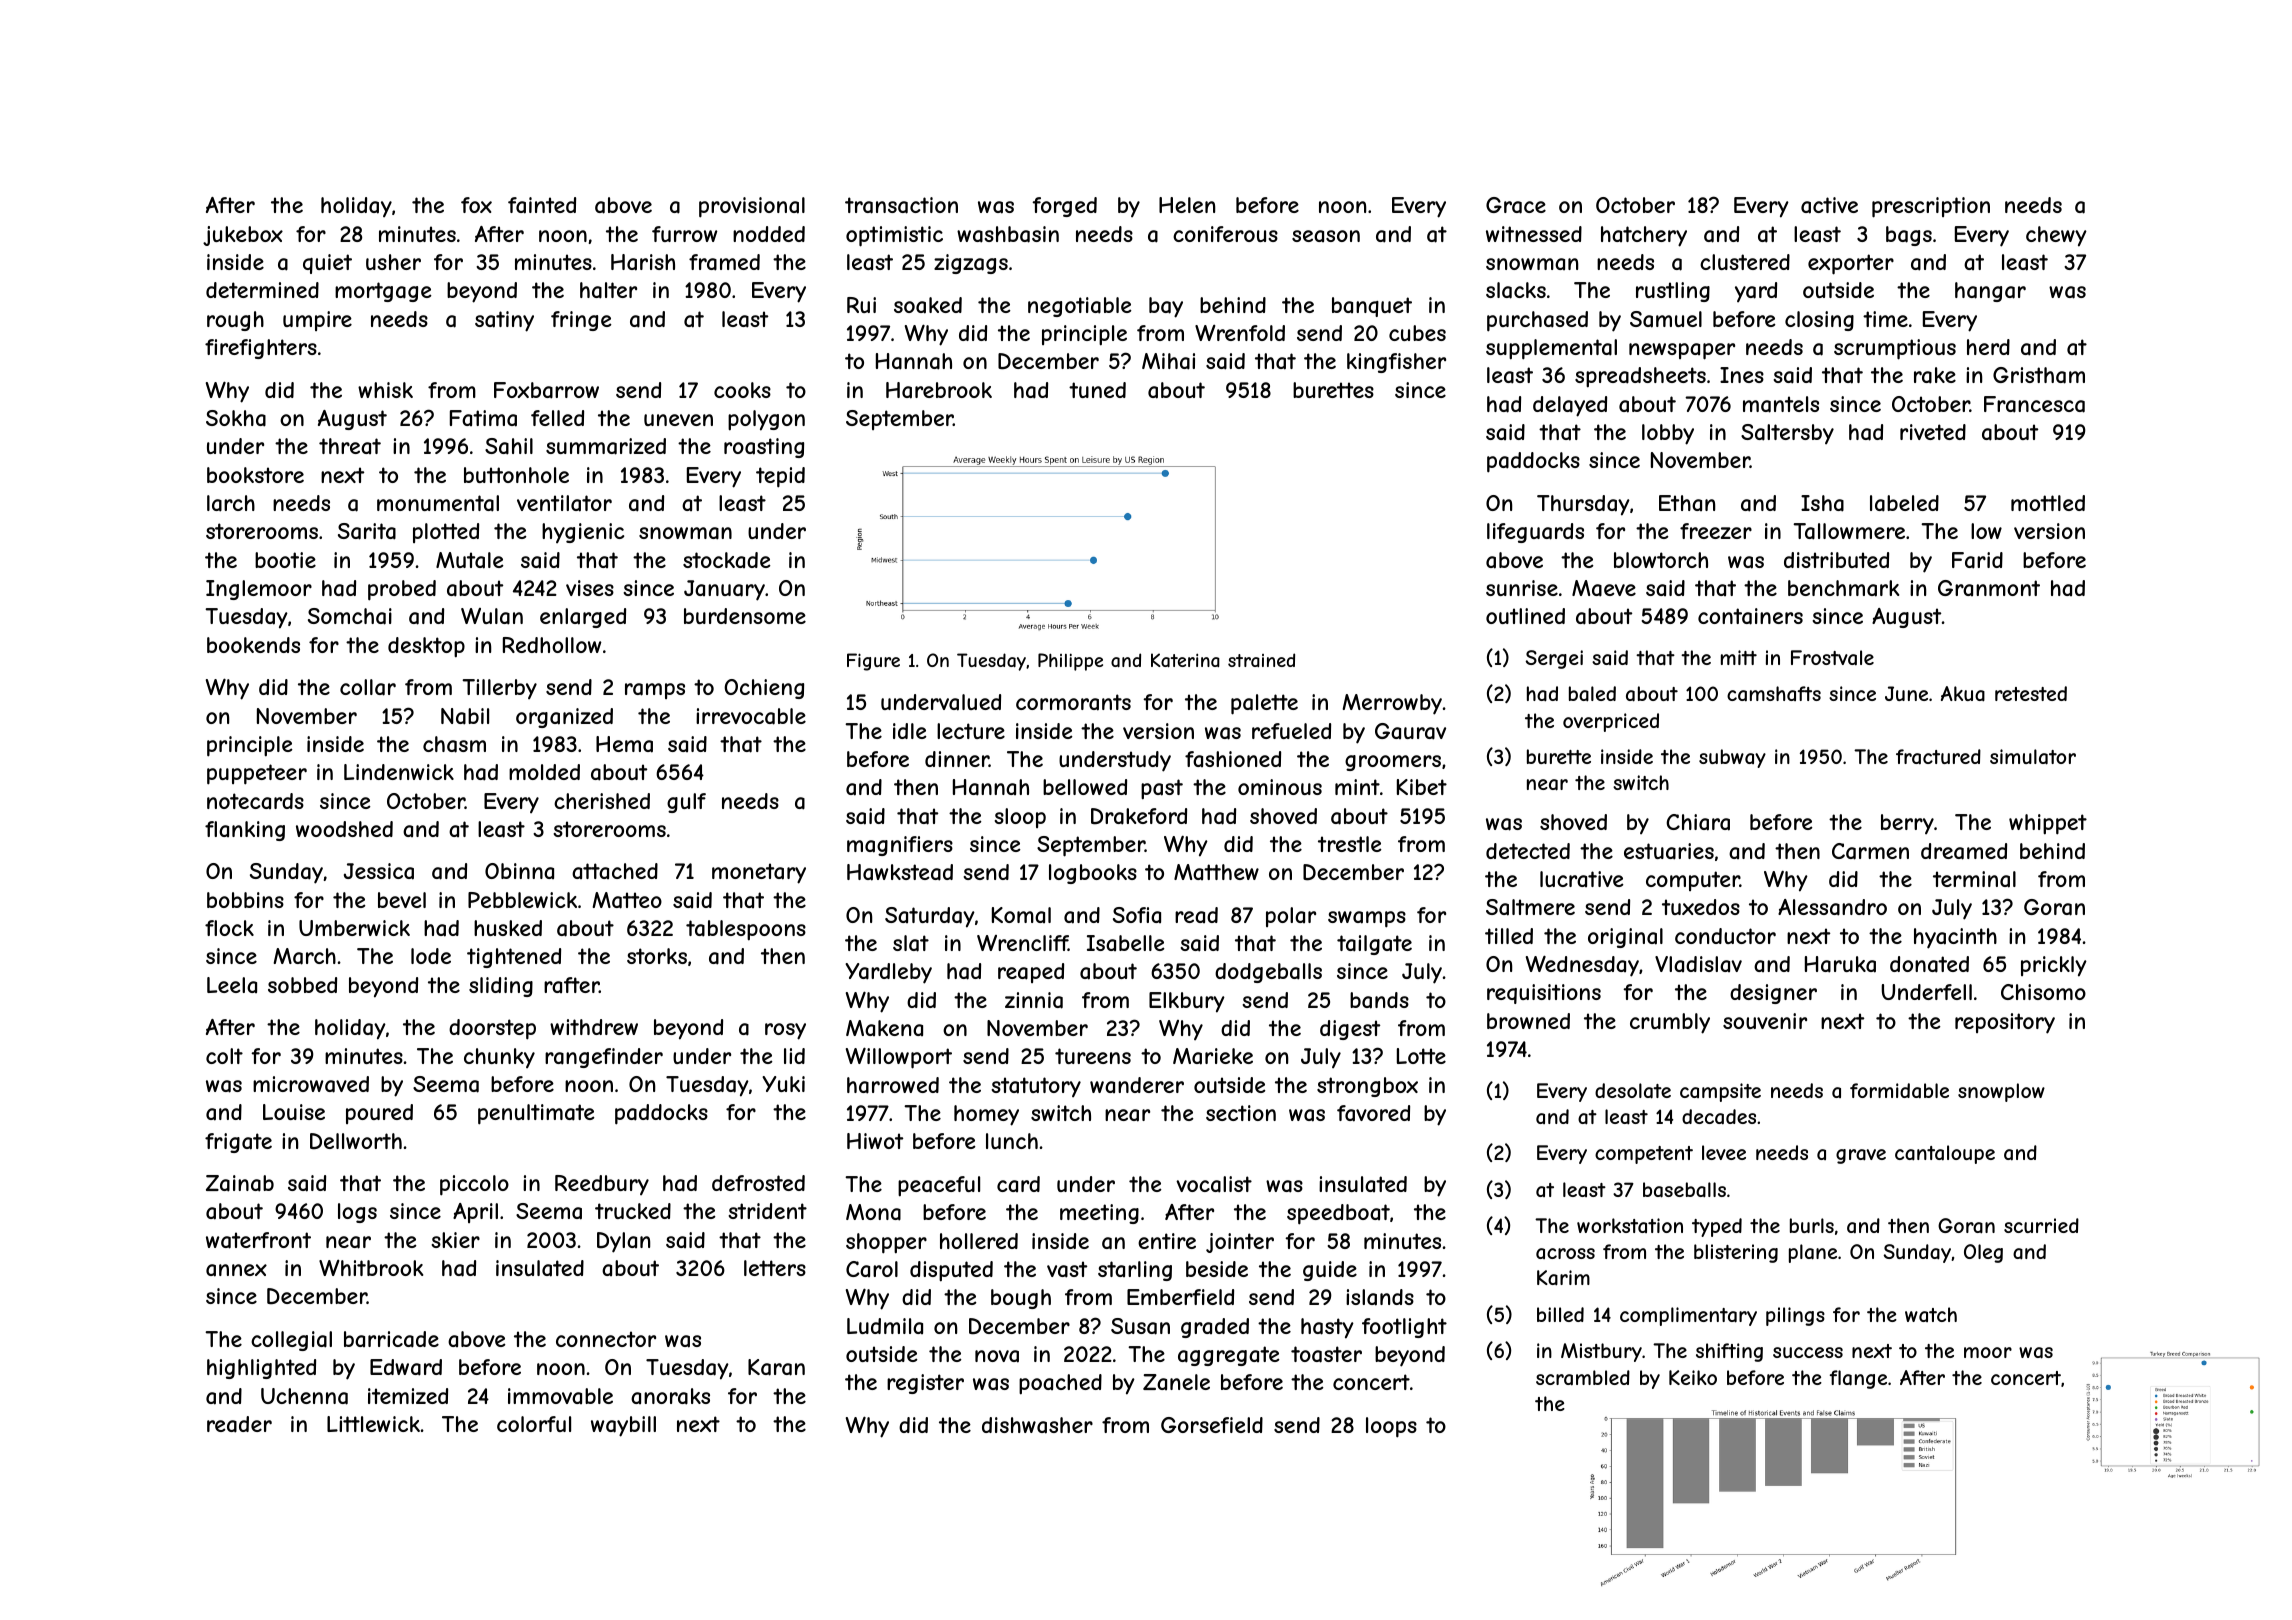 This image has height=1620, width=2292. I want to click on puppeteer, so click(257, 774).
